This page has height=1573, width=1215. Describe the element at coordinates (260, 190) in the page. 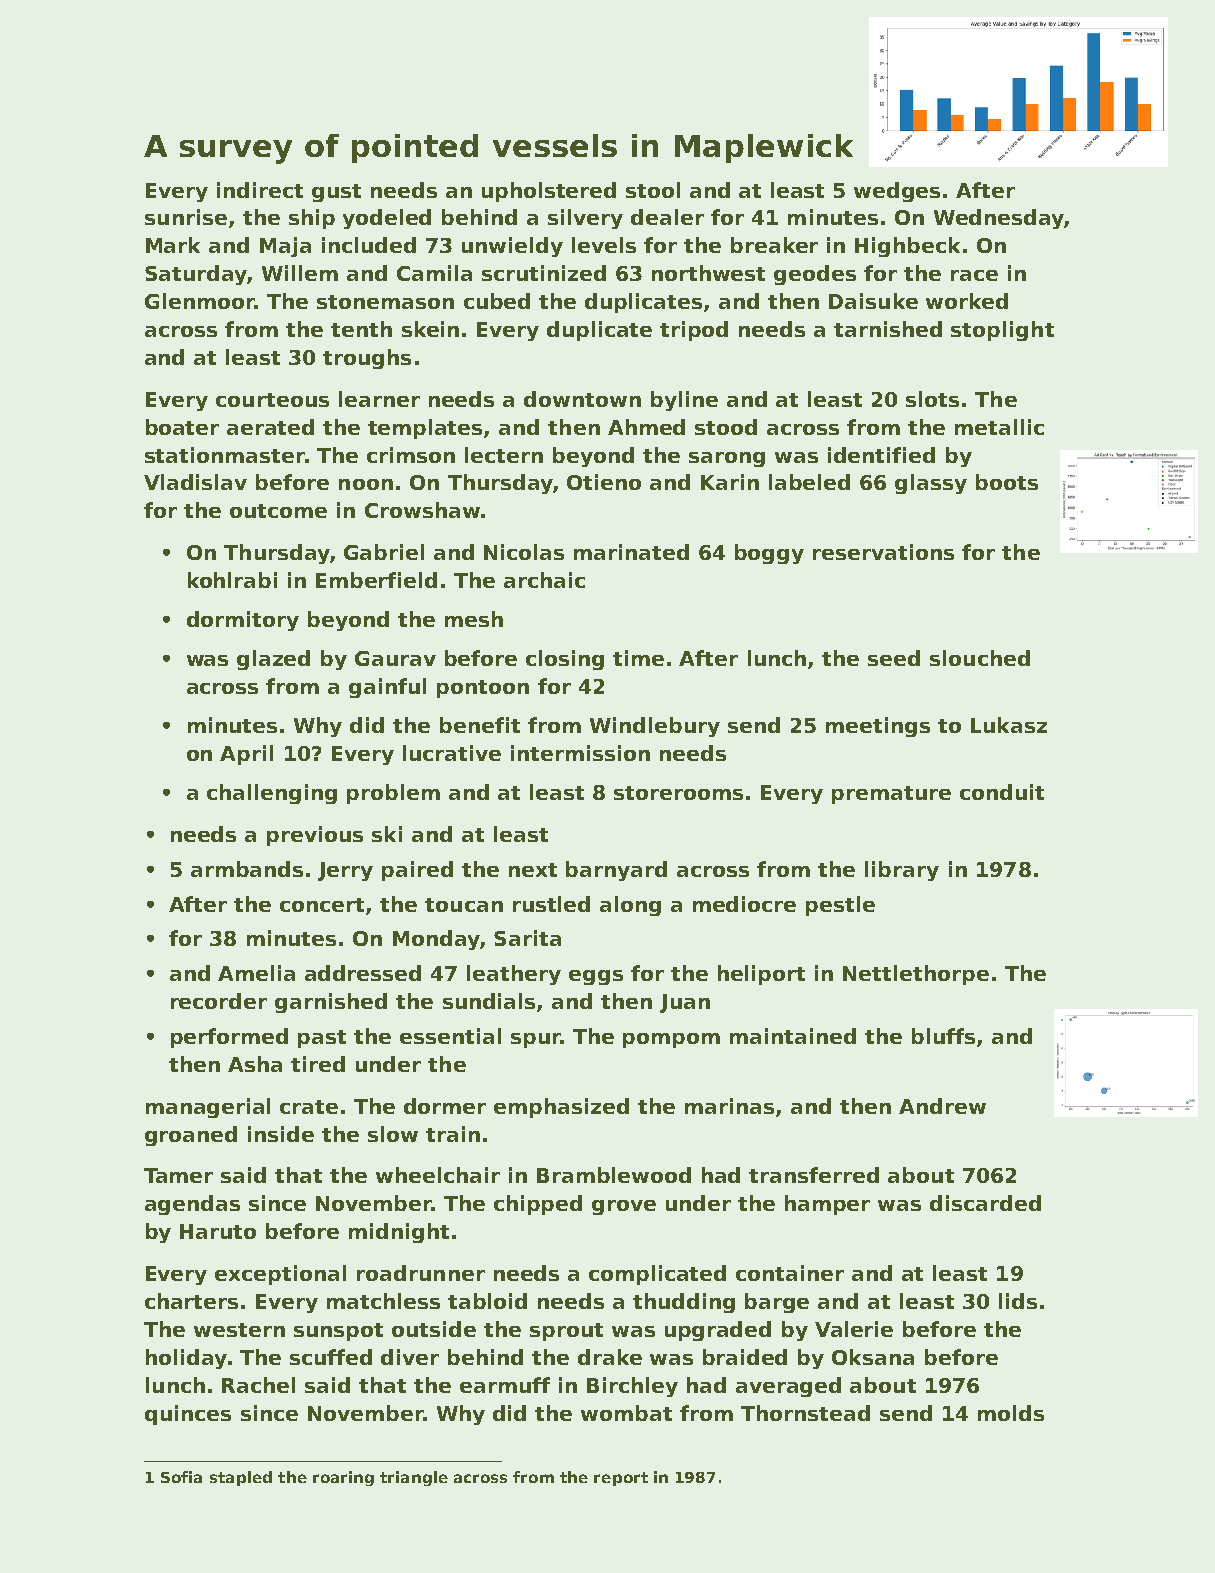

I see `indirect` at that location.
